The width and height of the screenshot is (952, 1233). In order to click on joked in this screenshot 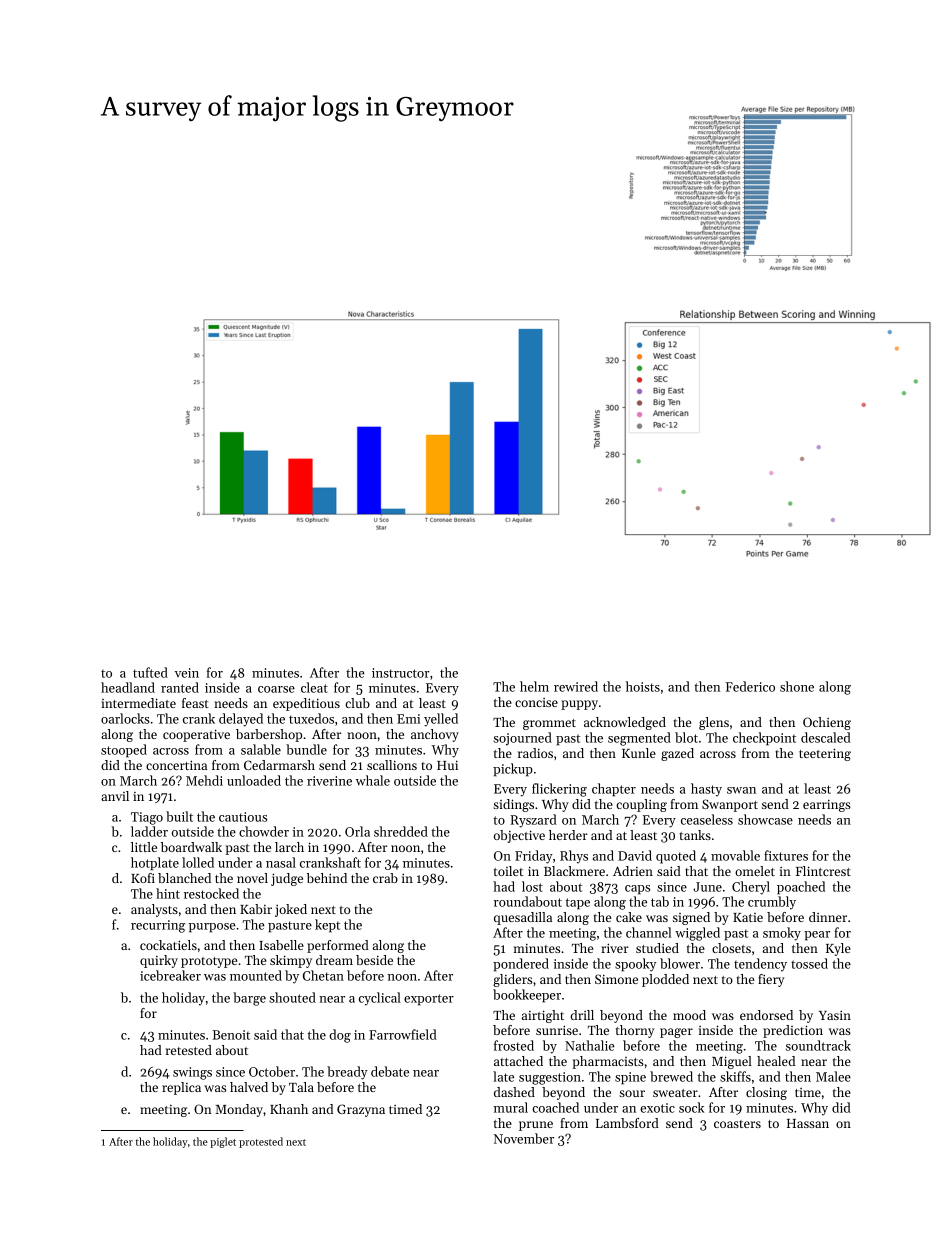, I will do `click(291, 910)`.
